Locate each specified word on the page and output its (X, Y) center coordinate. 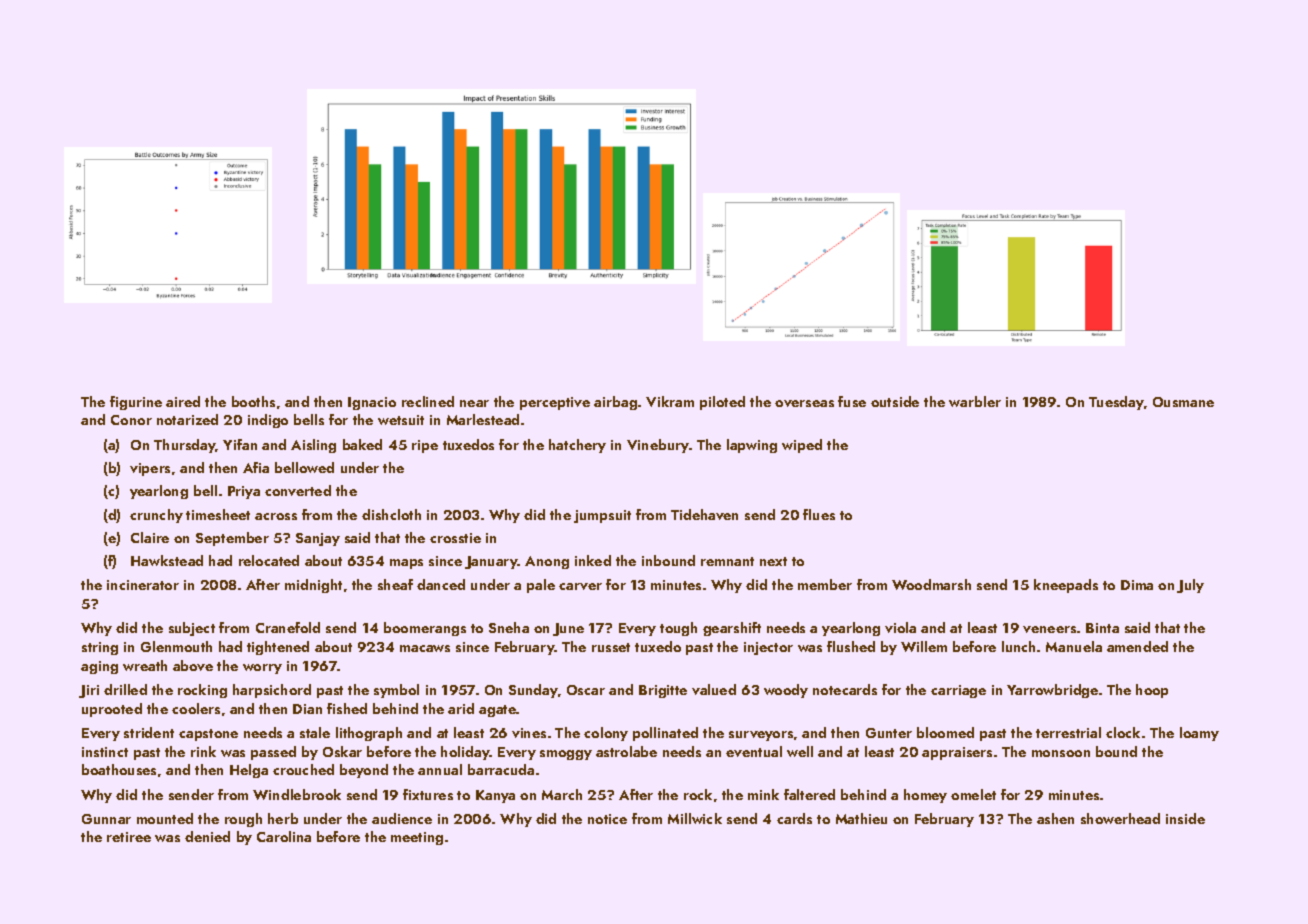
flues (819, 514)
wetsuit (401, 420)
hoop (1152, 691)
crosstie (455, 538)
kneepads (1066, 586)
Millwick (695, 818)
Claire (150, 537)
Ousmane (1183, 402)
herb (283, 818)
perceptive (555, 403)
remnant (727, 561)
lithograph (369, 734)
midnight (313, 586)
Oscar (586, 690)
